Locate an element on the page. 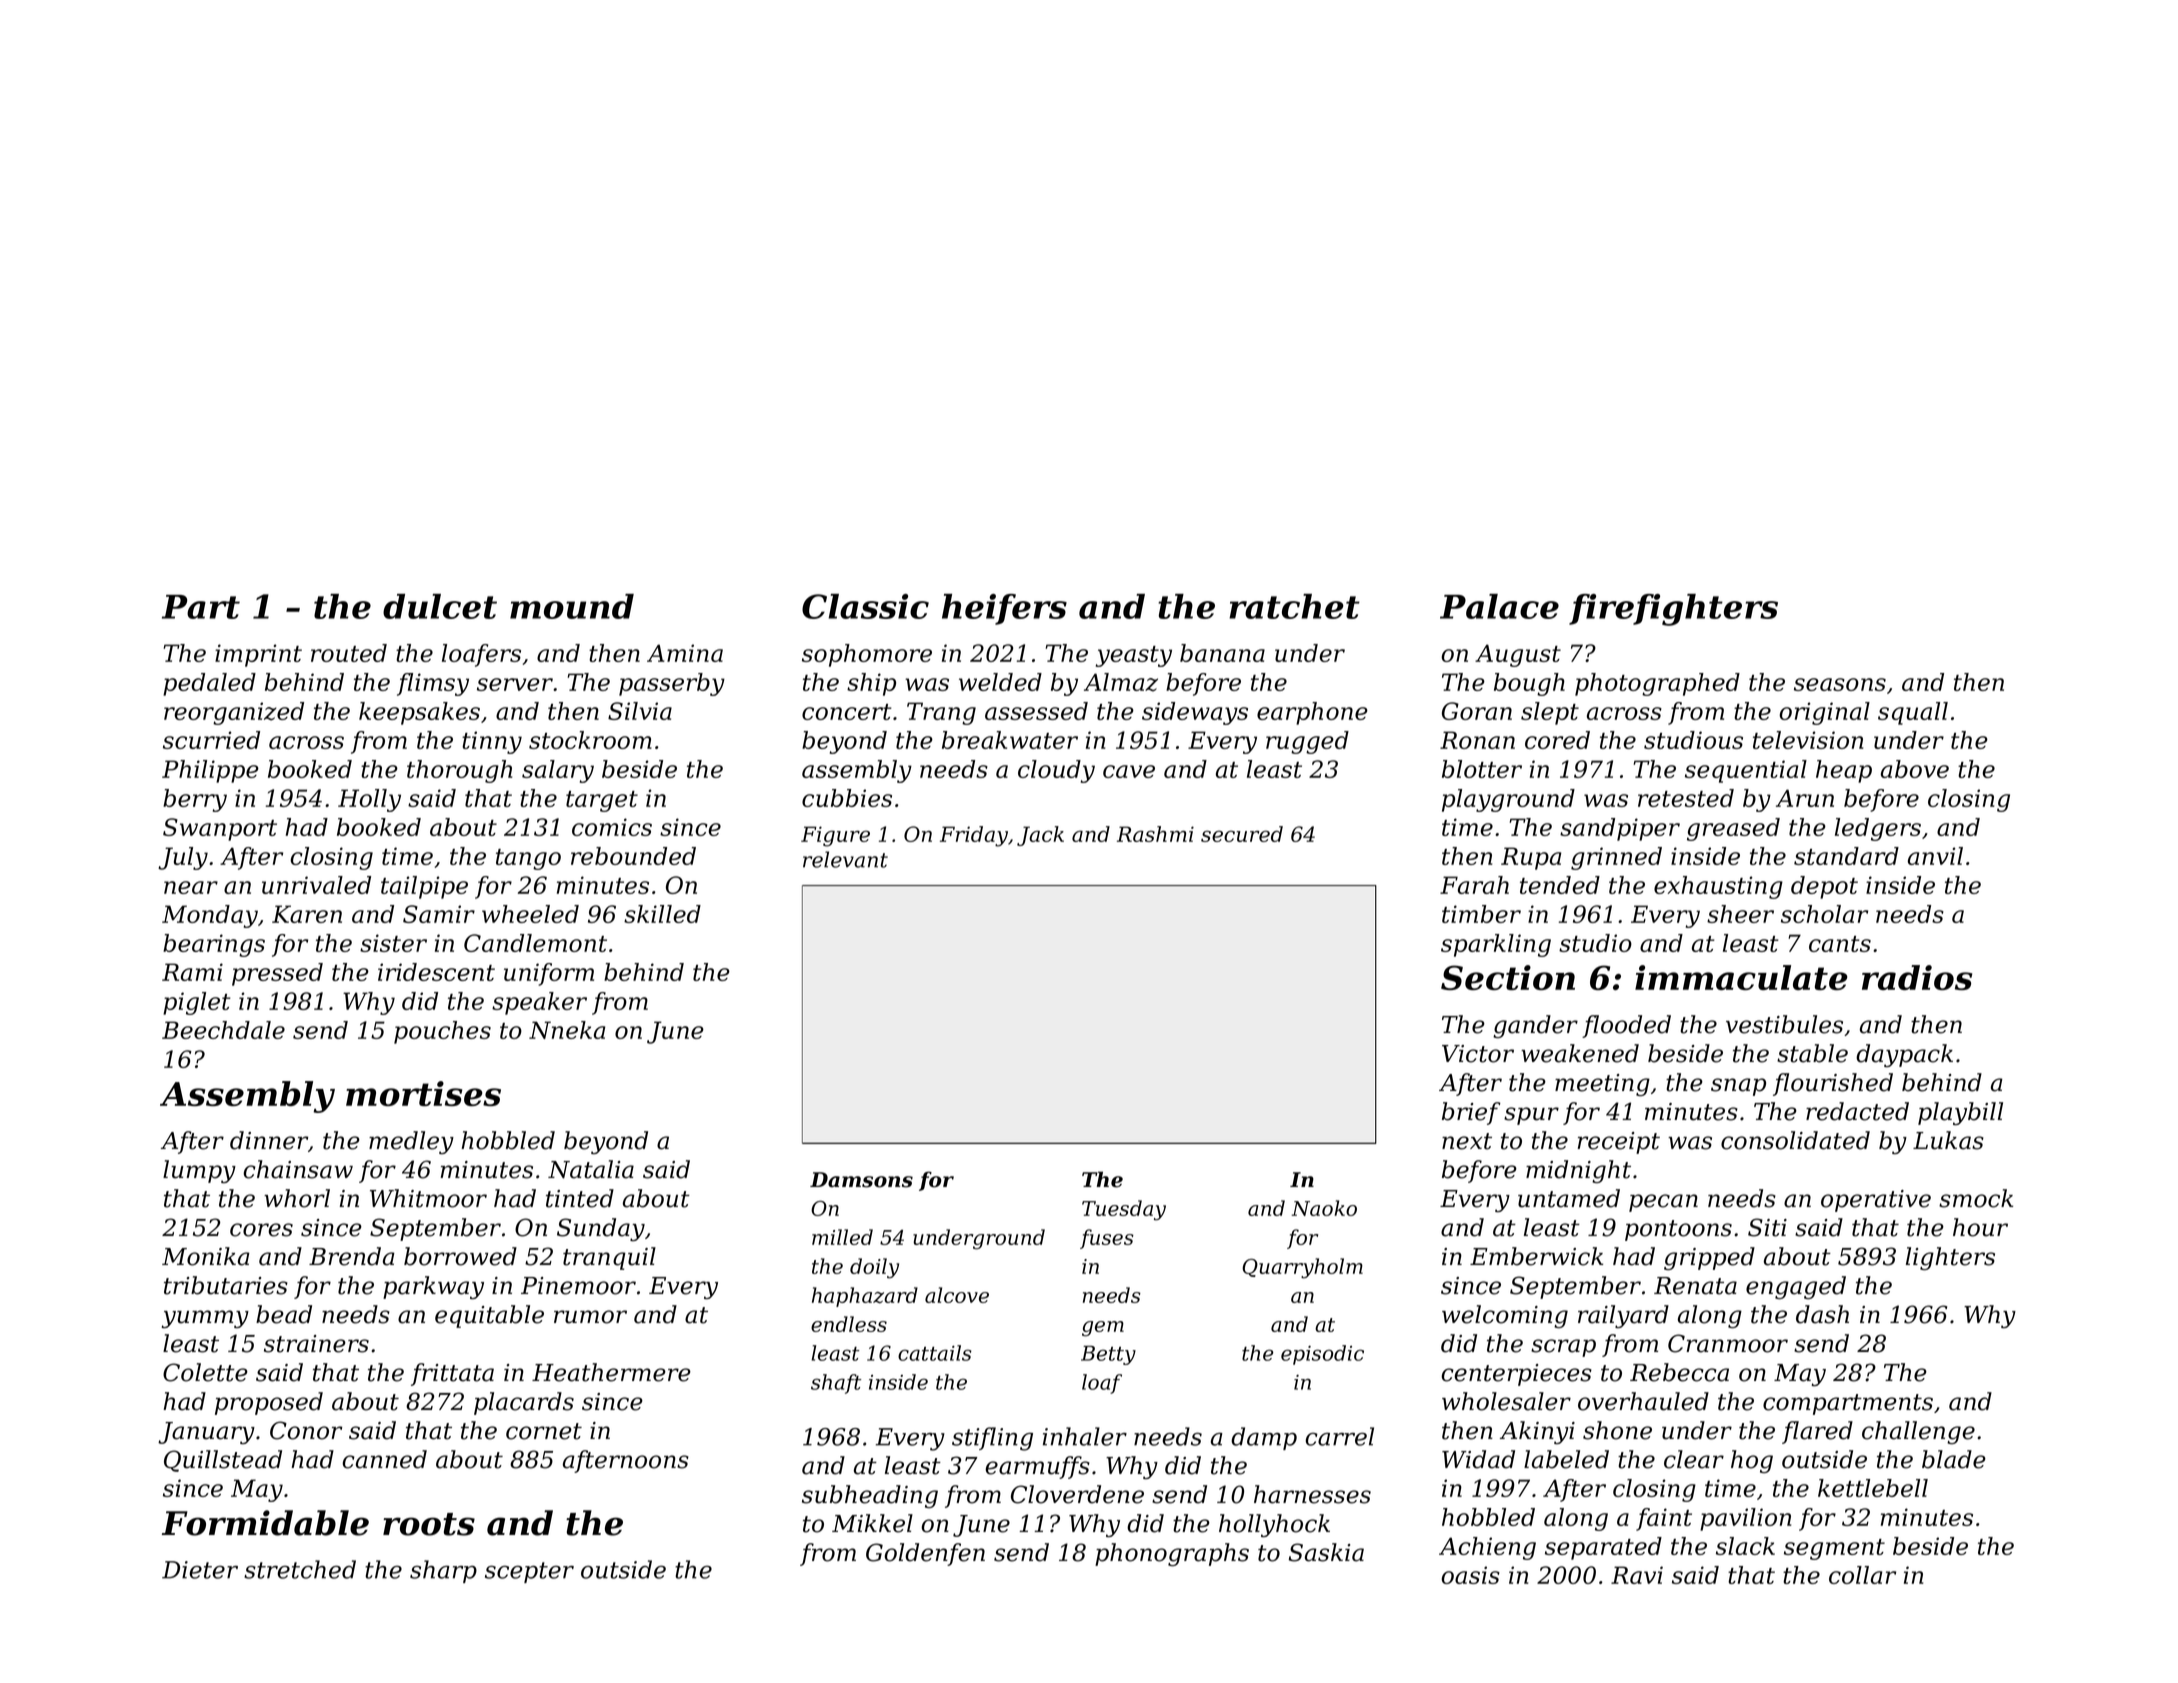  dulcet is located at coordinates (440, 606).
